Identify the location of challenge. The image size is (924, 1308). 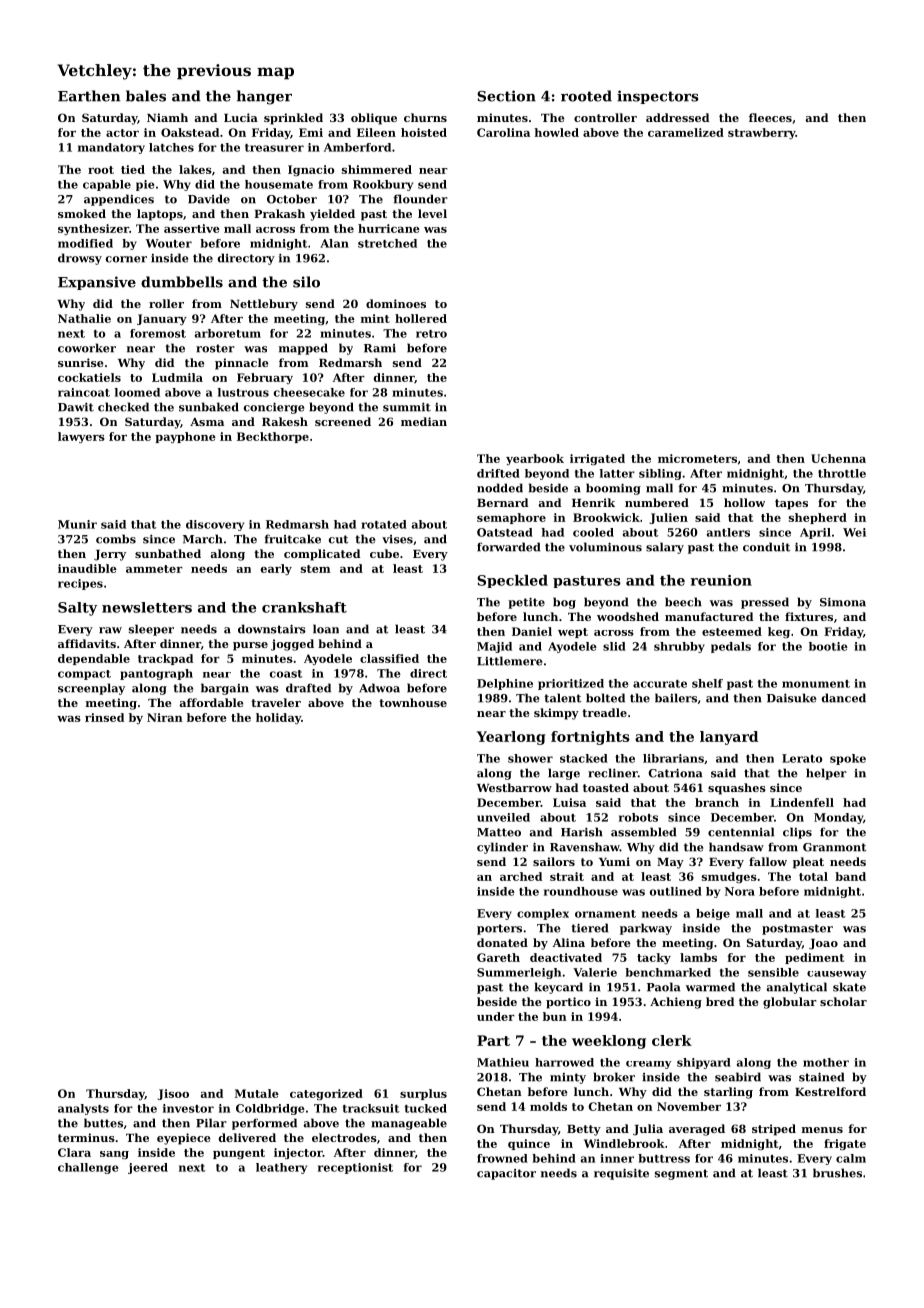
(88, 1168).
